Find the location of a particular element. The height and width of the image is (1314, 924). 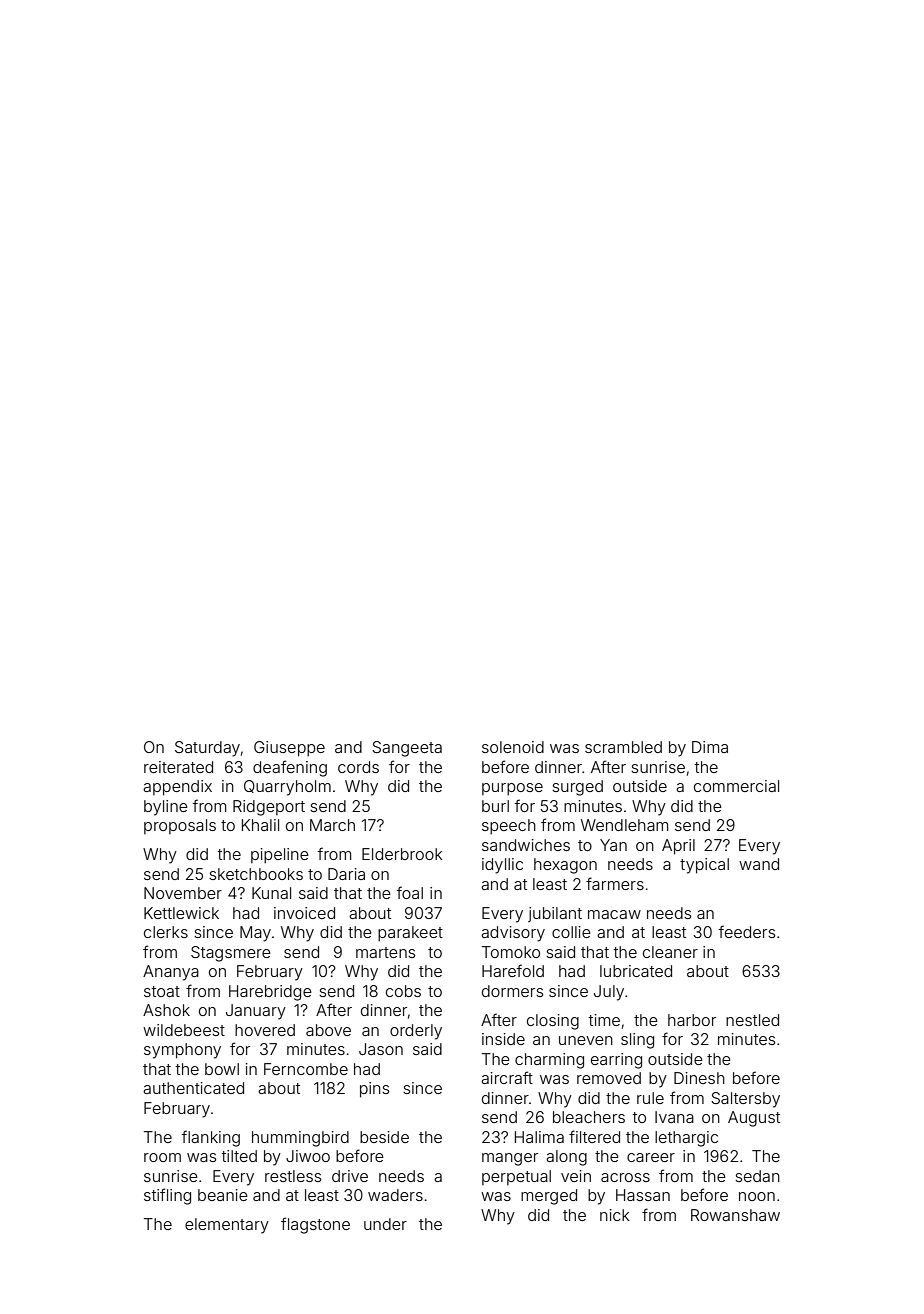

hexagon is located at coordinates (565, 866).
